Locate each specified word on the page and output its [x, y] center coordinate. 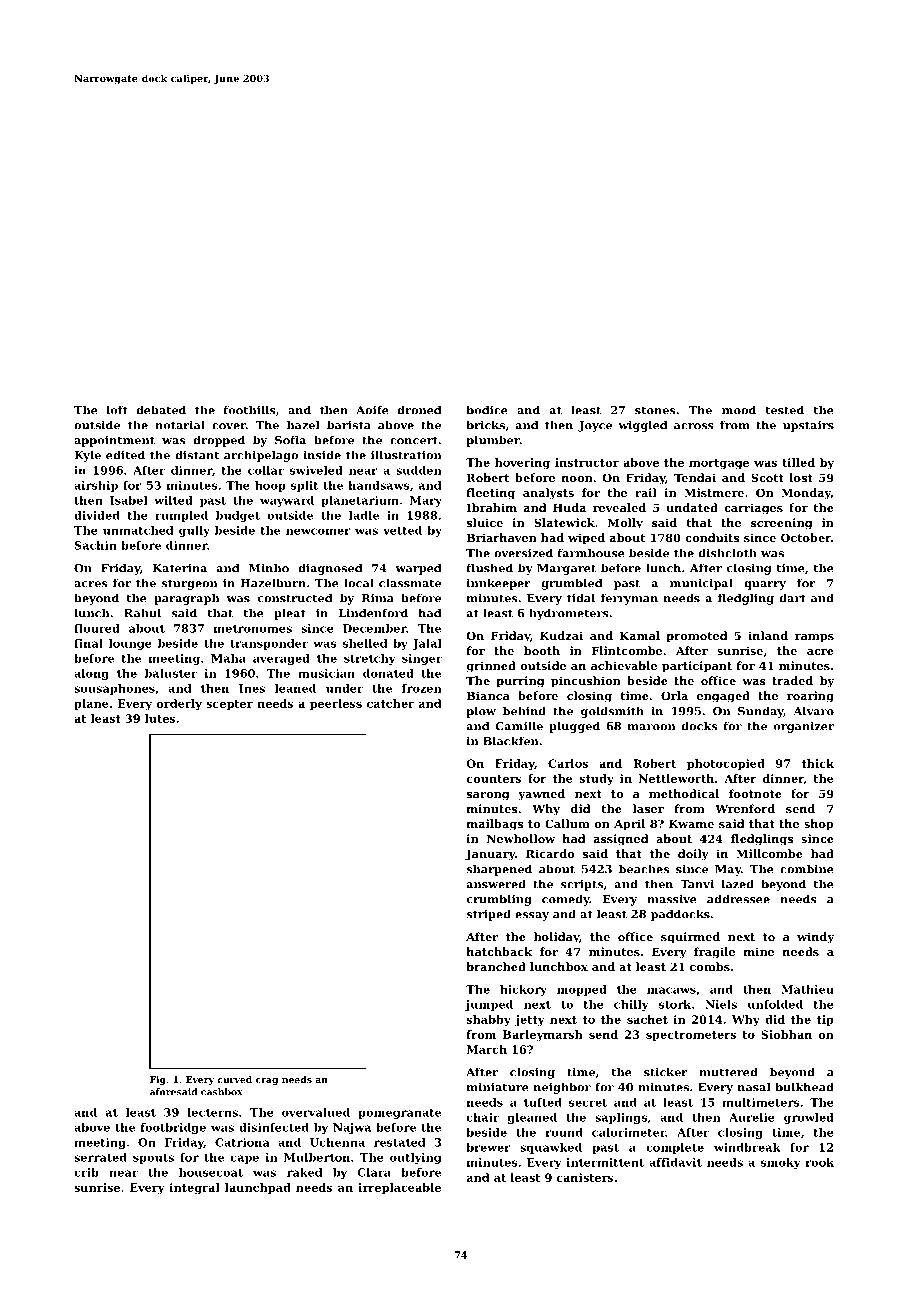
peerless [336, 704]
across [694, 426]
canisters [585, 1177]
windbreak [747, 1147]
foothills [249, 410]
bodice [487, 410]
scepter [229, 705]
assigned [621, 840]
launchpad [258, 1188]
